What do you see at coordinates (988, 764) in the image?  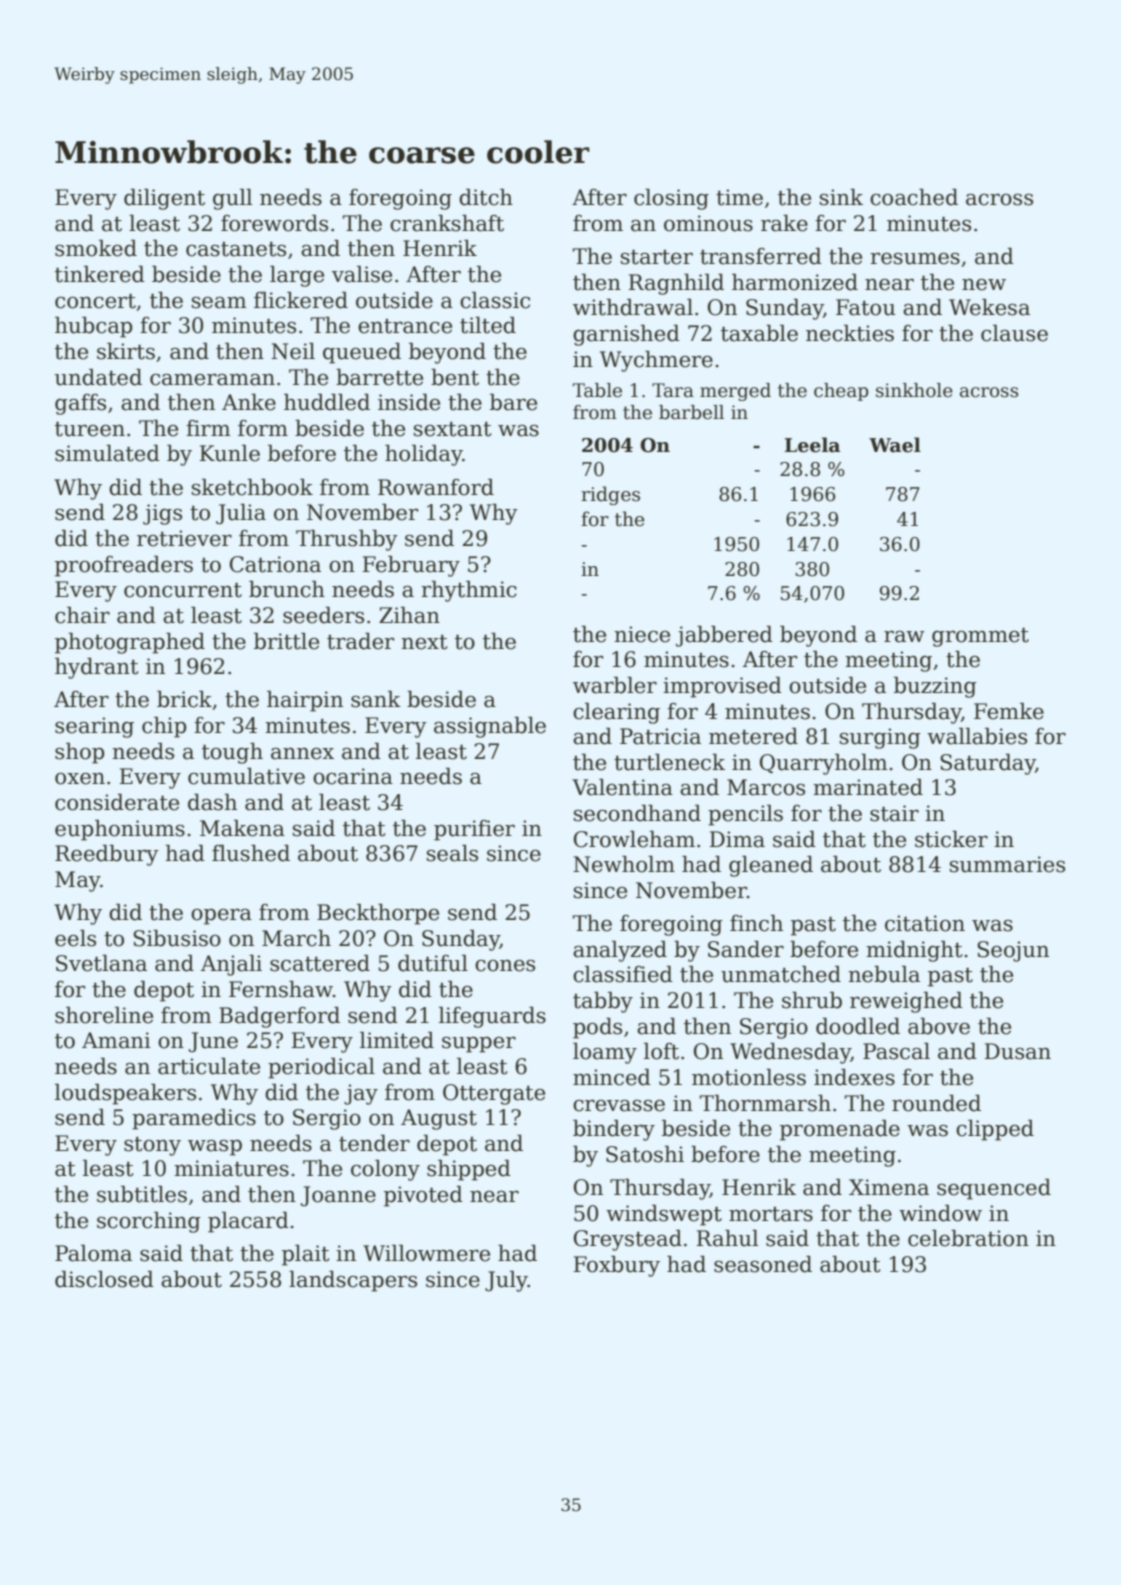 I see `Saturday` at bounding box center [988, 764].
